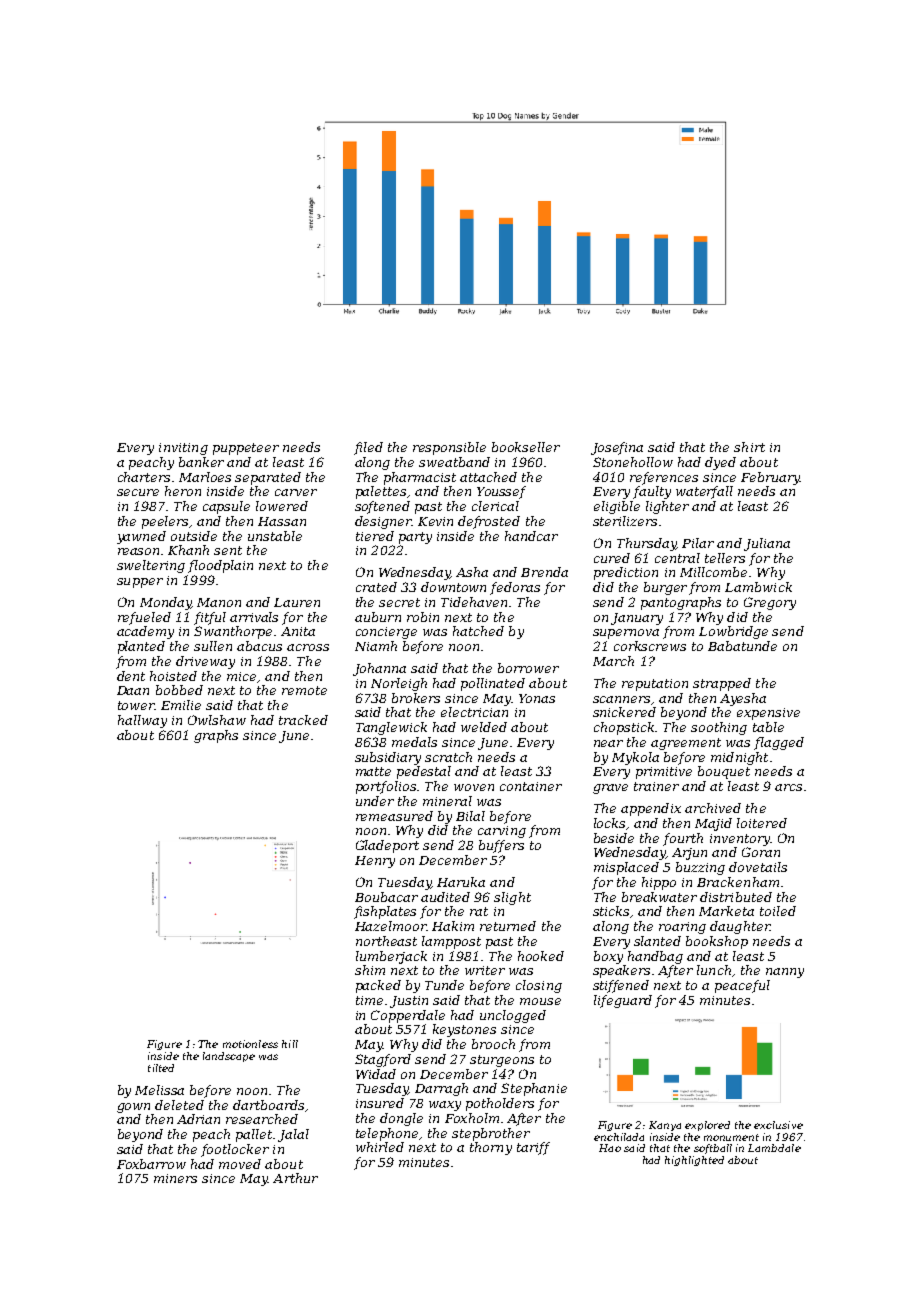 Image resolution: width=924 pixels, height=1308 pixels. I want to click on flagged, so click(779, 743).
